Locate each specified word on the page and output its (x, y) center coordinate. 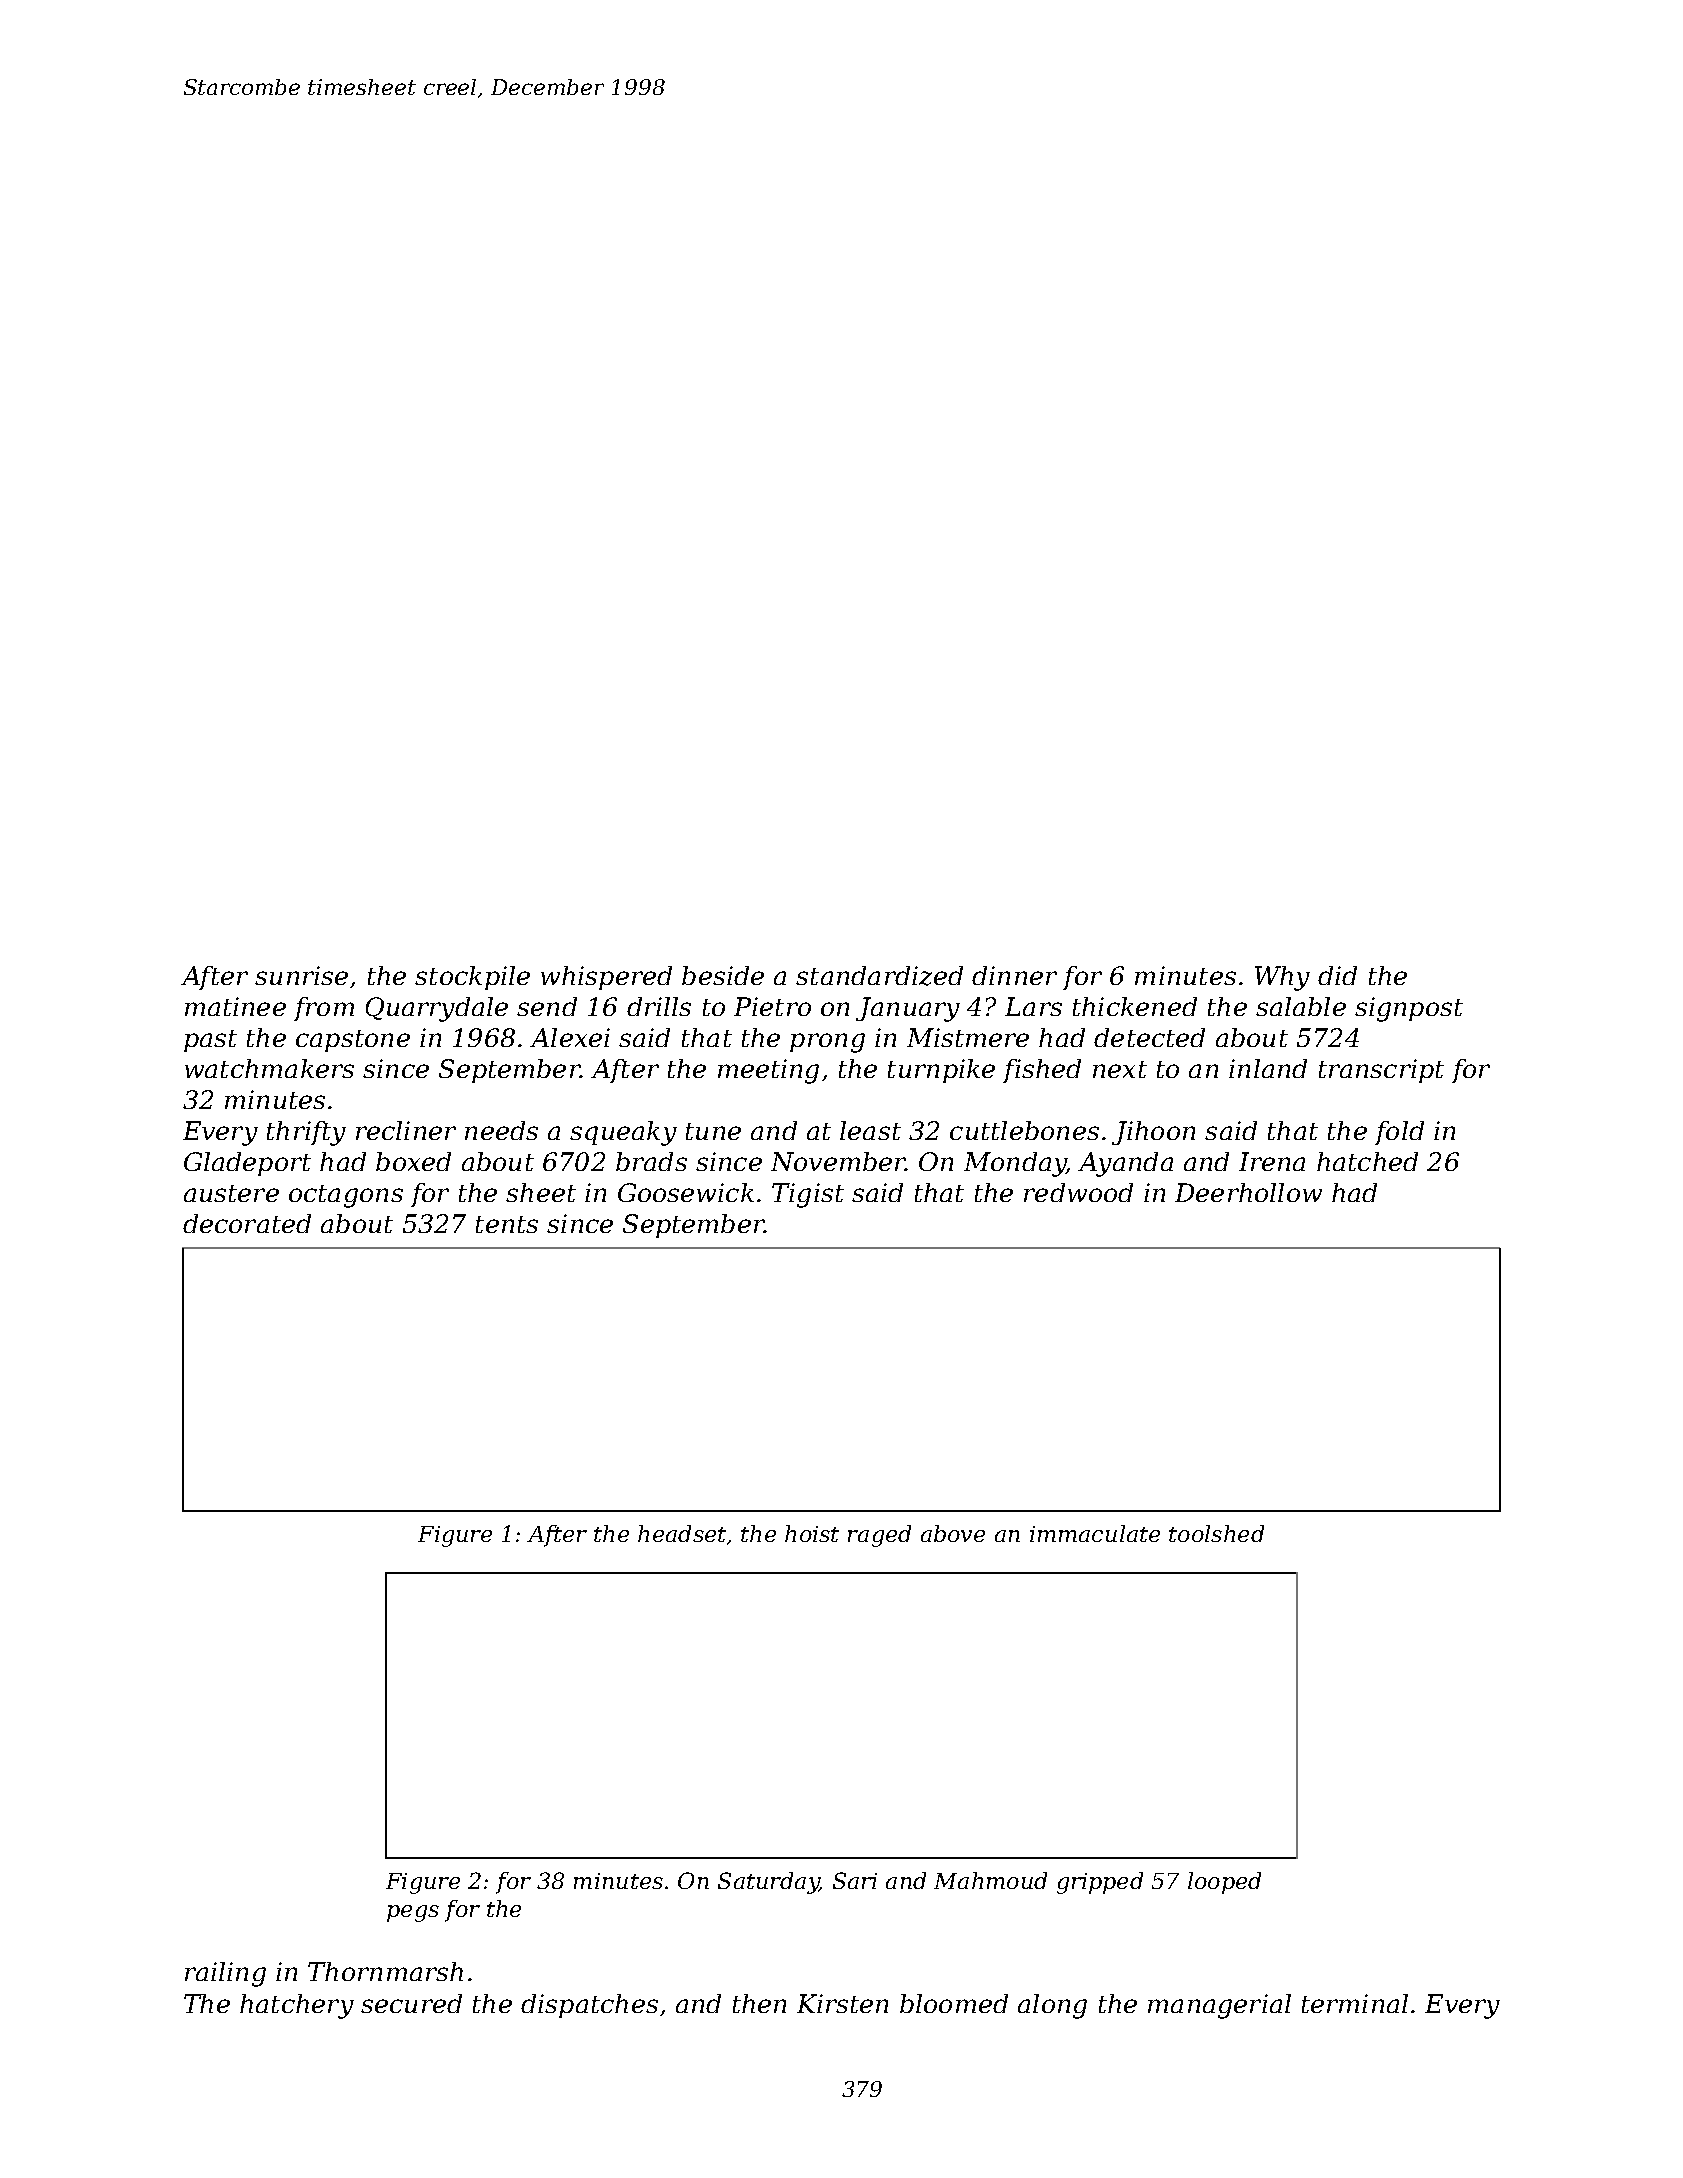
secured (411, 2003)
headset (682, 1533)
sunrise (301, 975)
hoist (812, 1533)
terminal (1355, 2003)
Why (1282, 978)
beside (723, 975)
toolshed (1216, 1533)
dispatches (589, 2006)
